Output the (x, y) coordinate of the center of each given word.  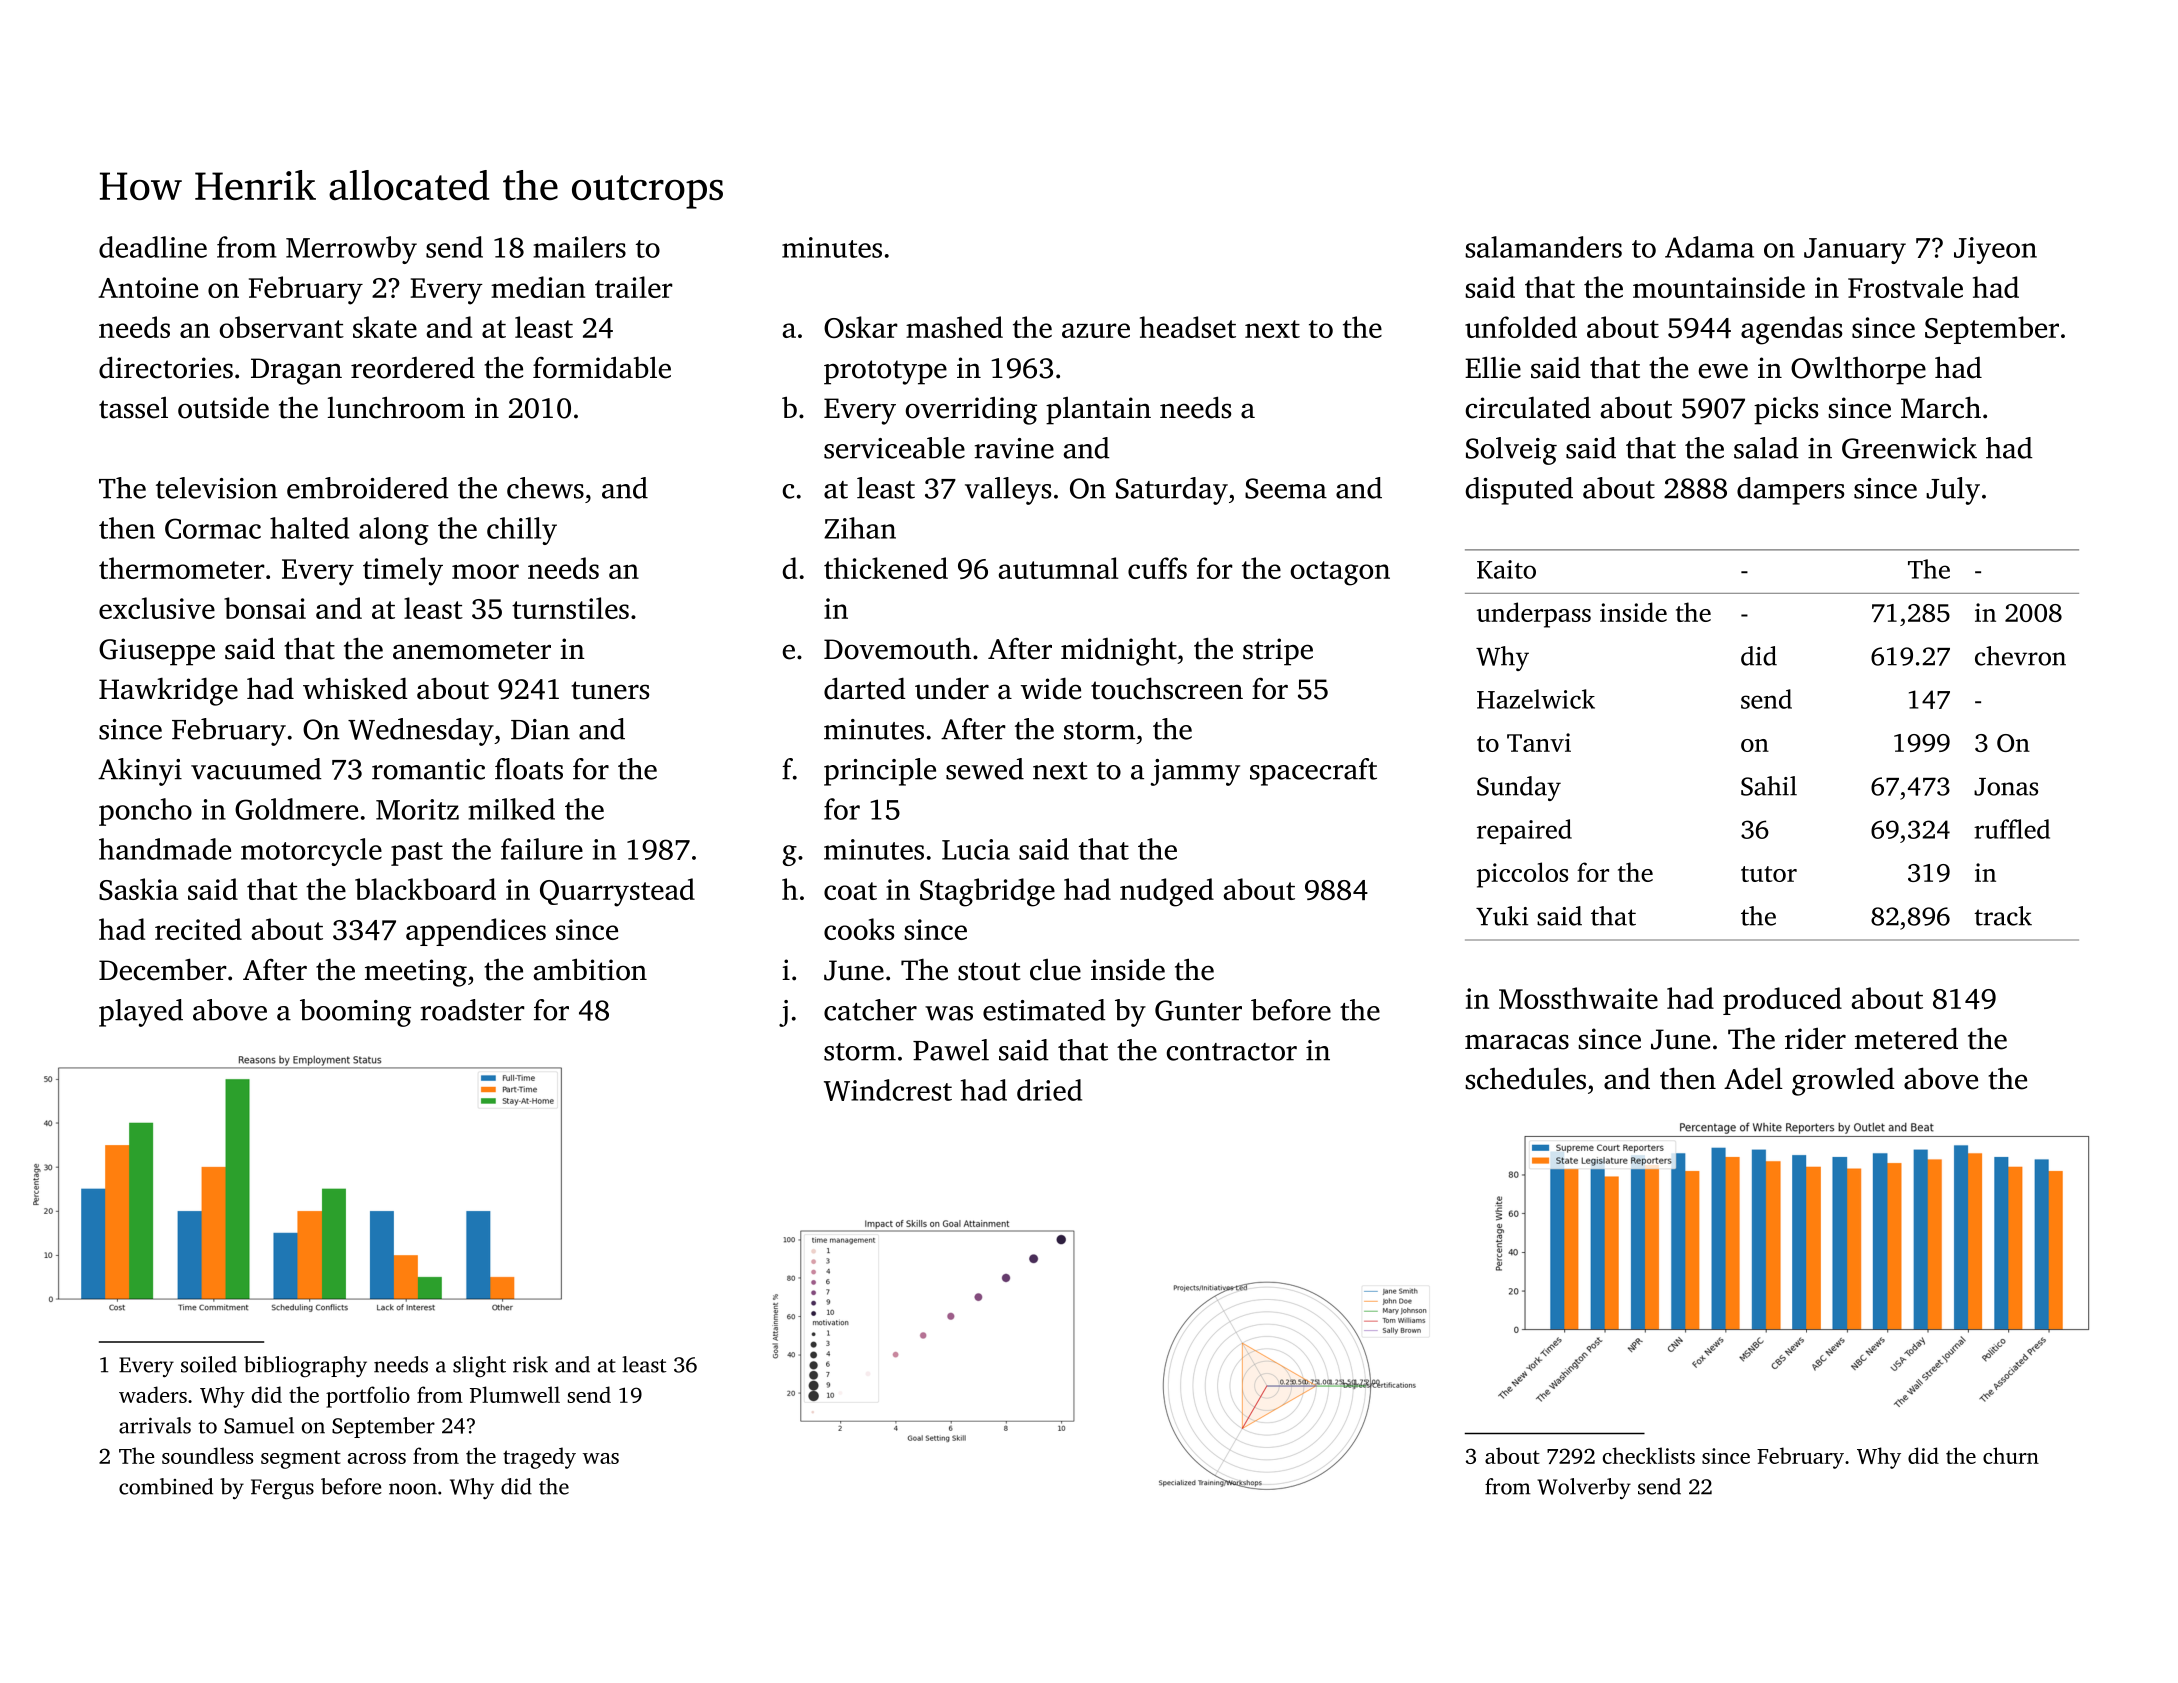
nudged (1167, 892)
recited (198, 929)
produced (1782, 1001)
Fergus (282, 1489)
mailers (579, 247)
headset (1188, 327)
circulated (1528, 408)
